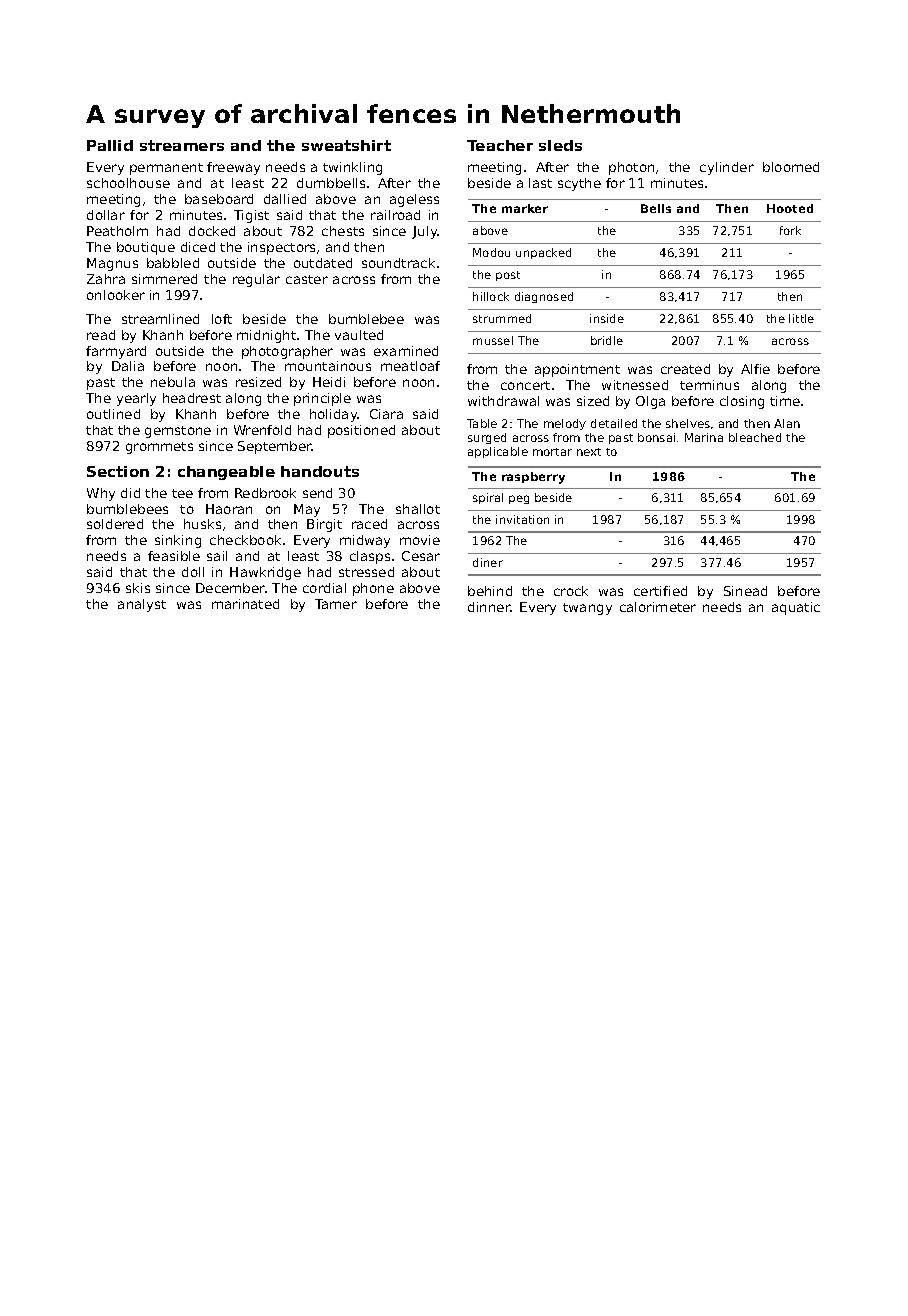 The height and width of the screenshot is (1316, 908). I want to click on grommets, so click(159, 448).
